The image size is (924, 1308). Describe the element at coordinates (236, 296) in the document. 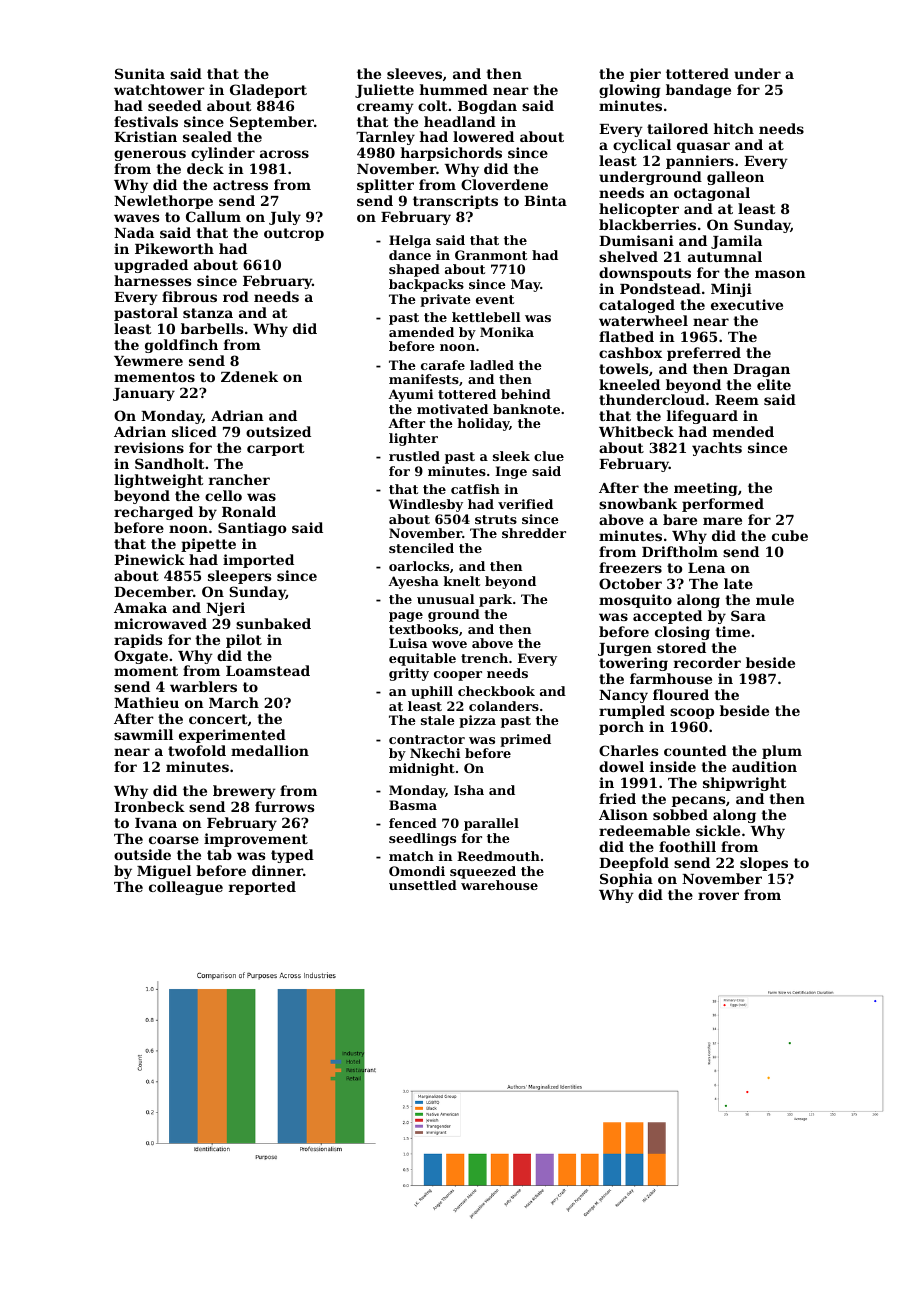

I see `rod` at that location.
